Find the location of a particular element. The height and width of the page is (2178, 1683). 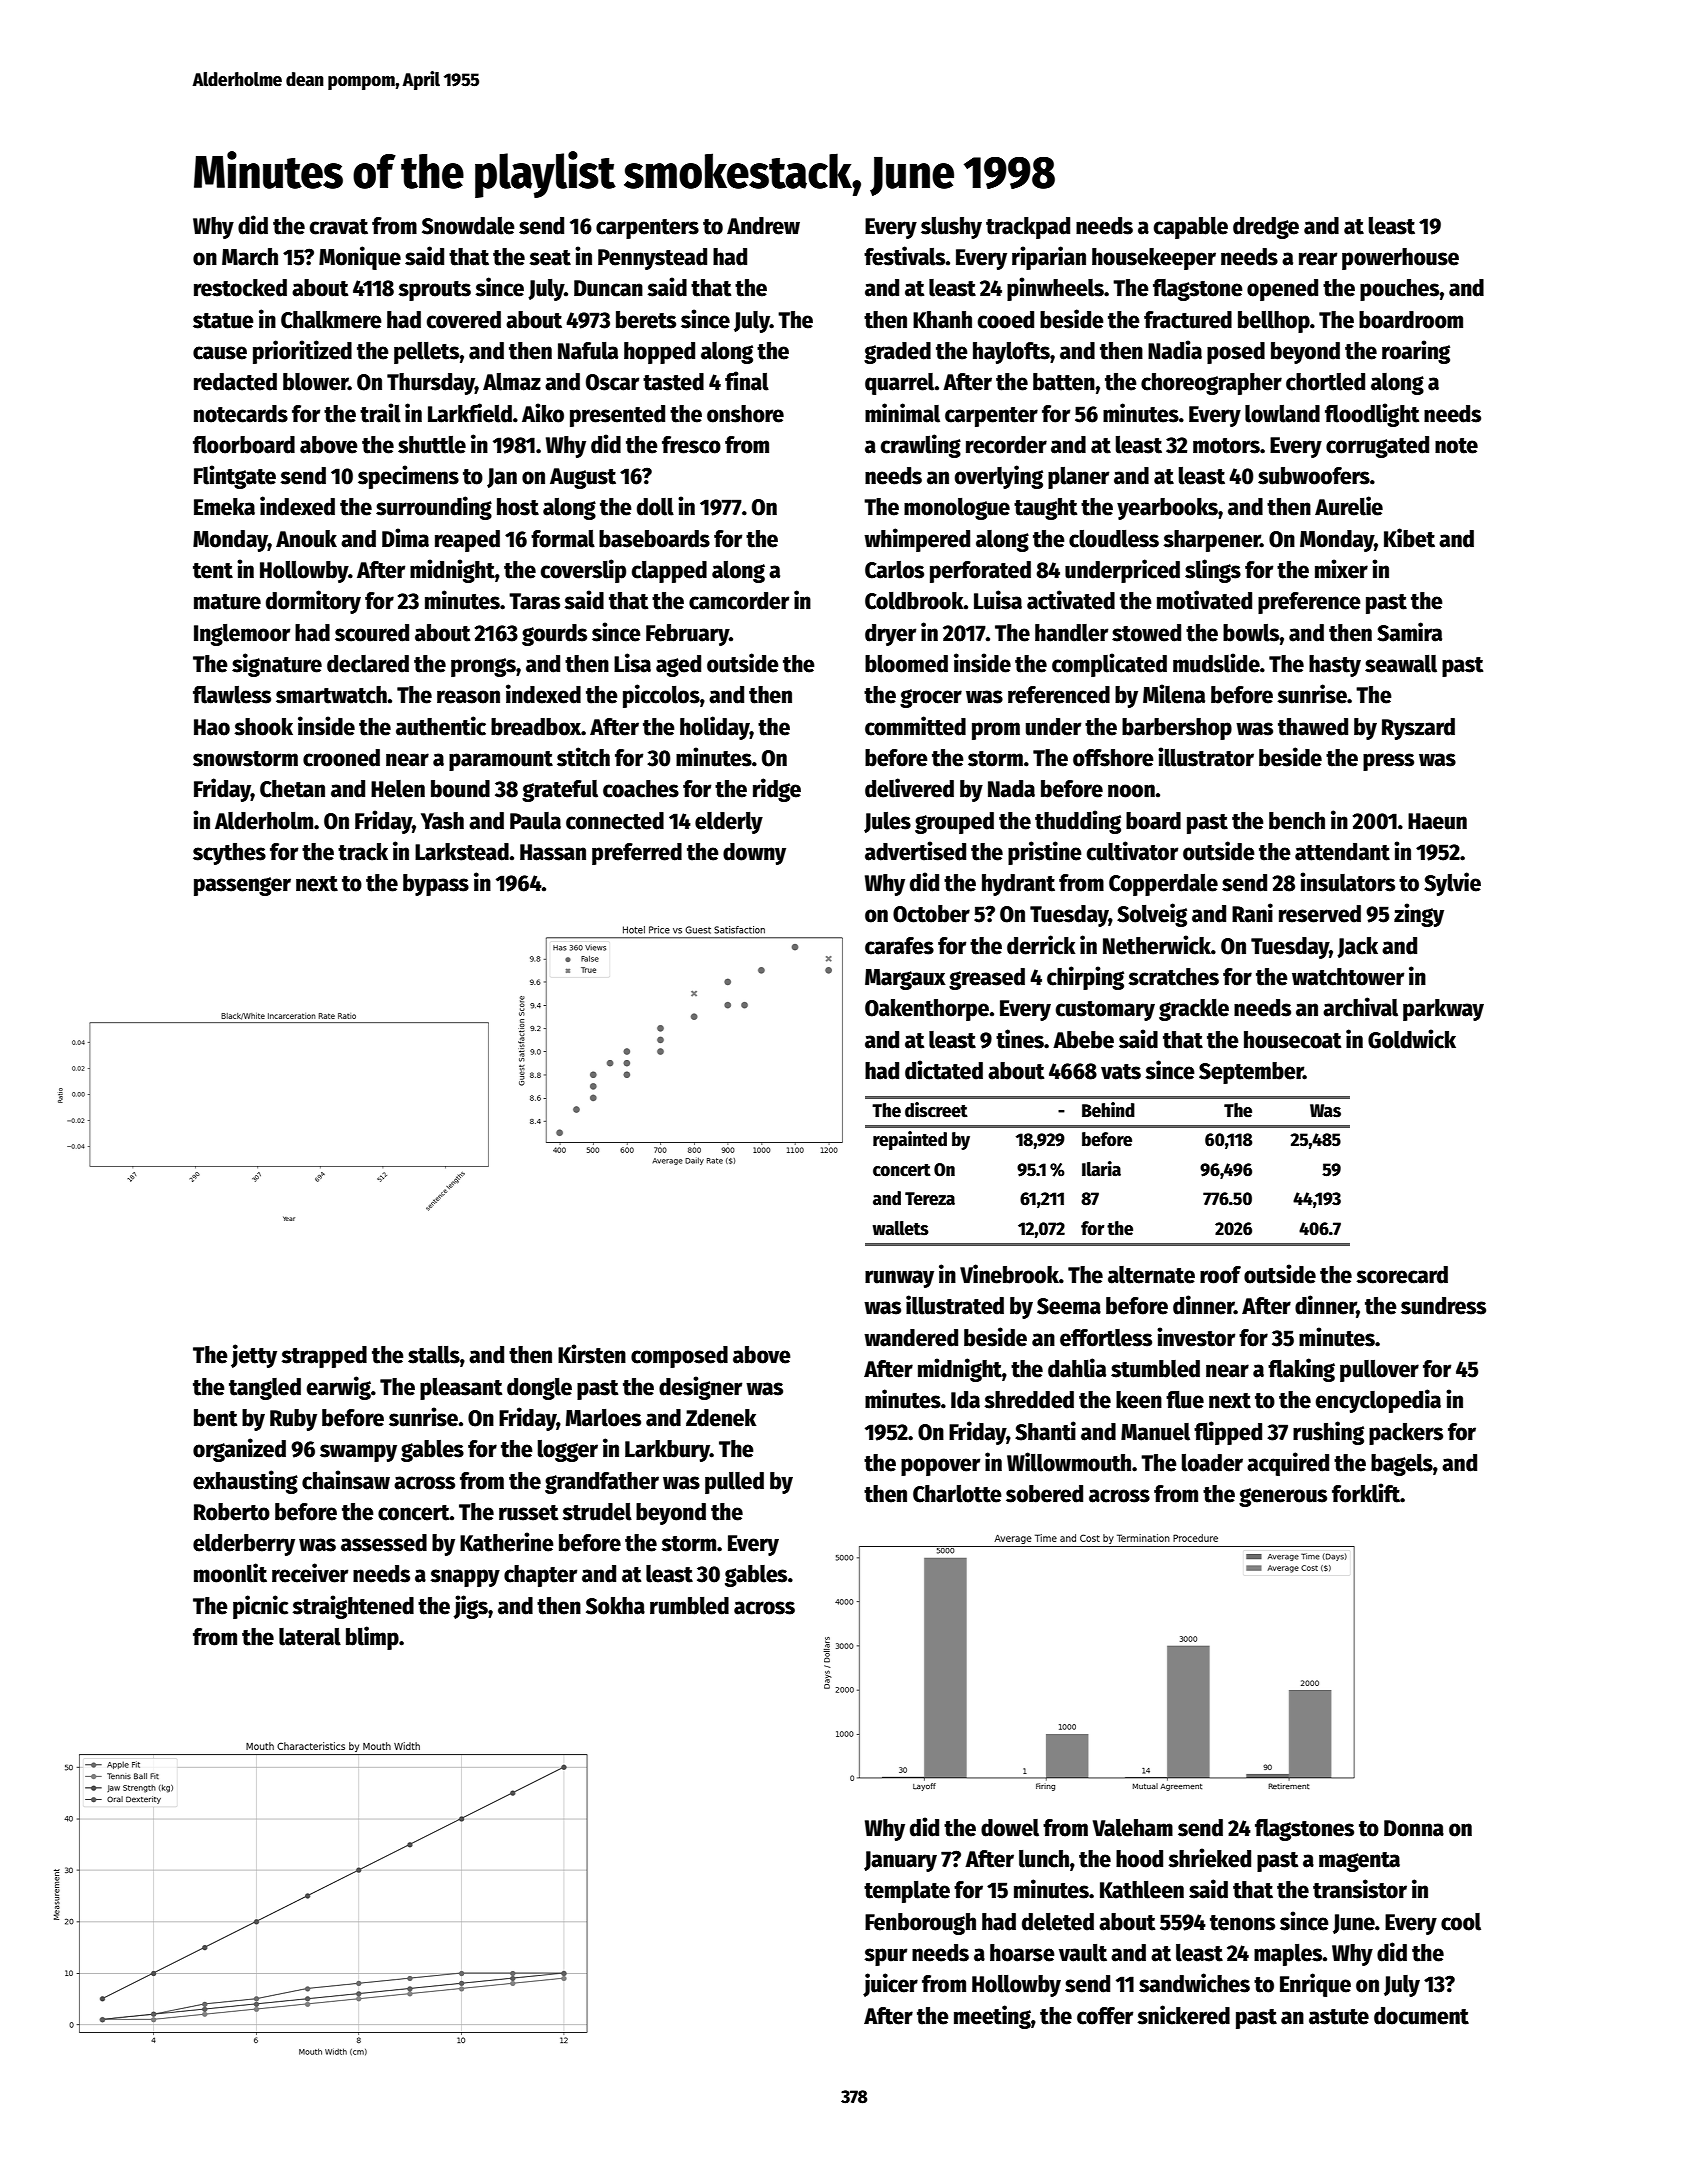

Nada is located at coordinates (1011, 789).
